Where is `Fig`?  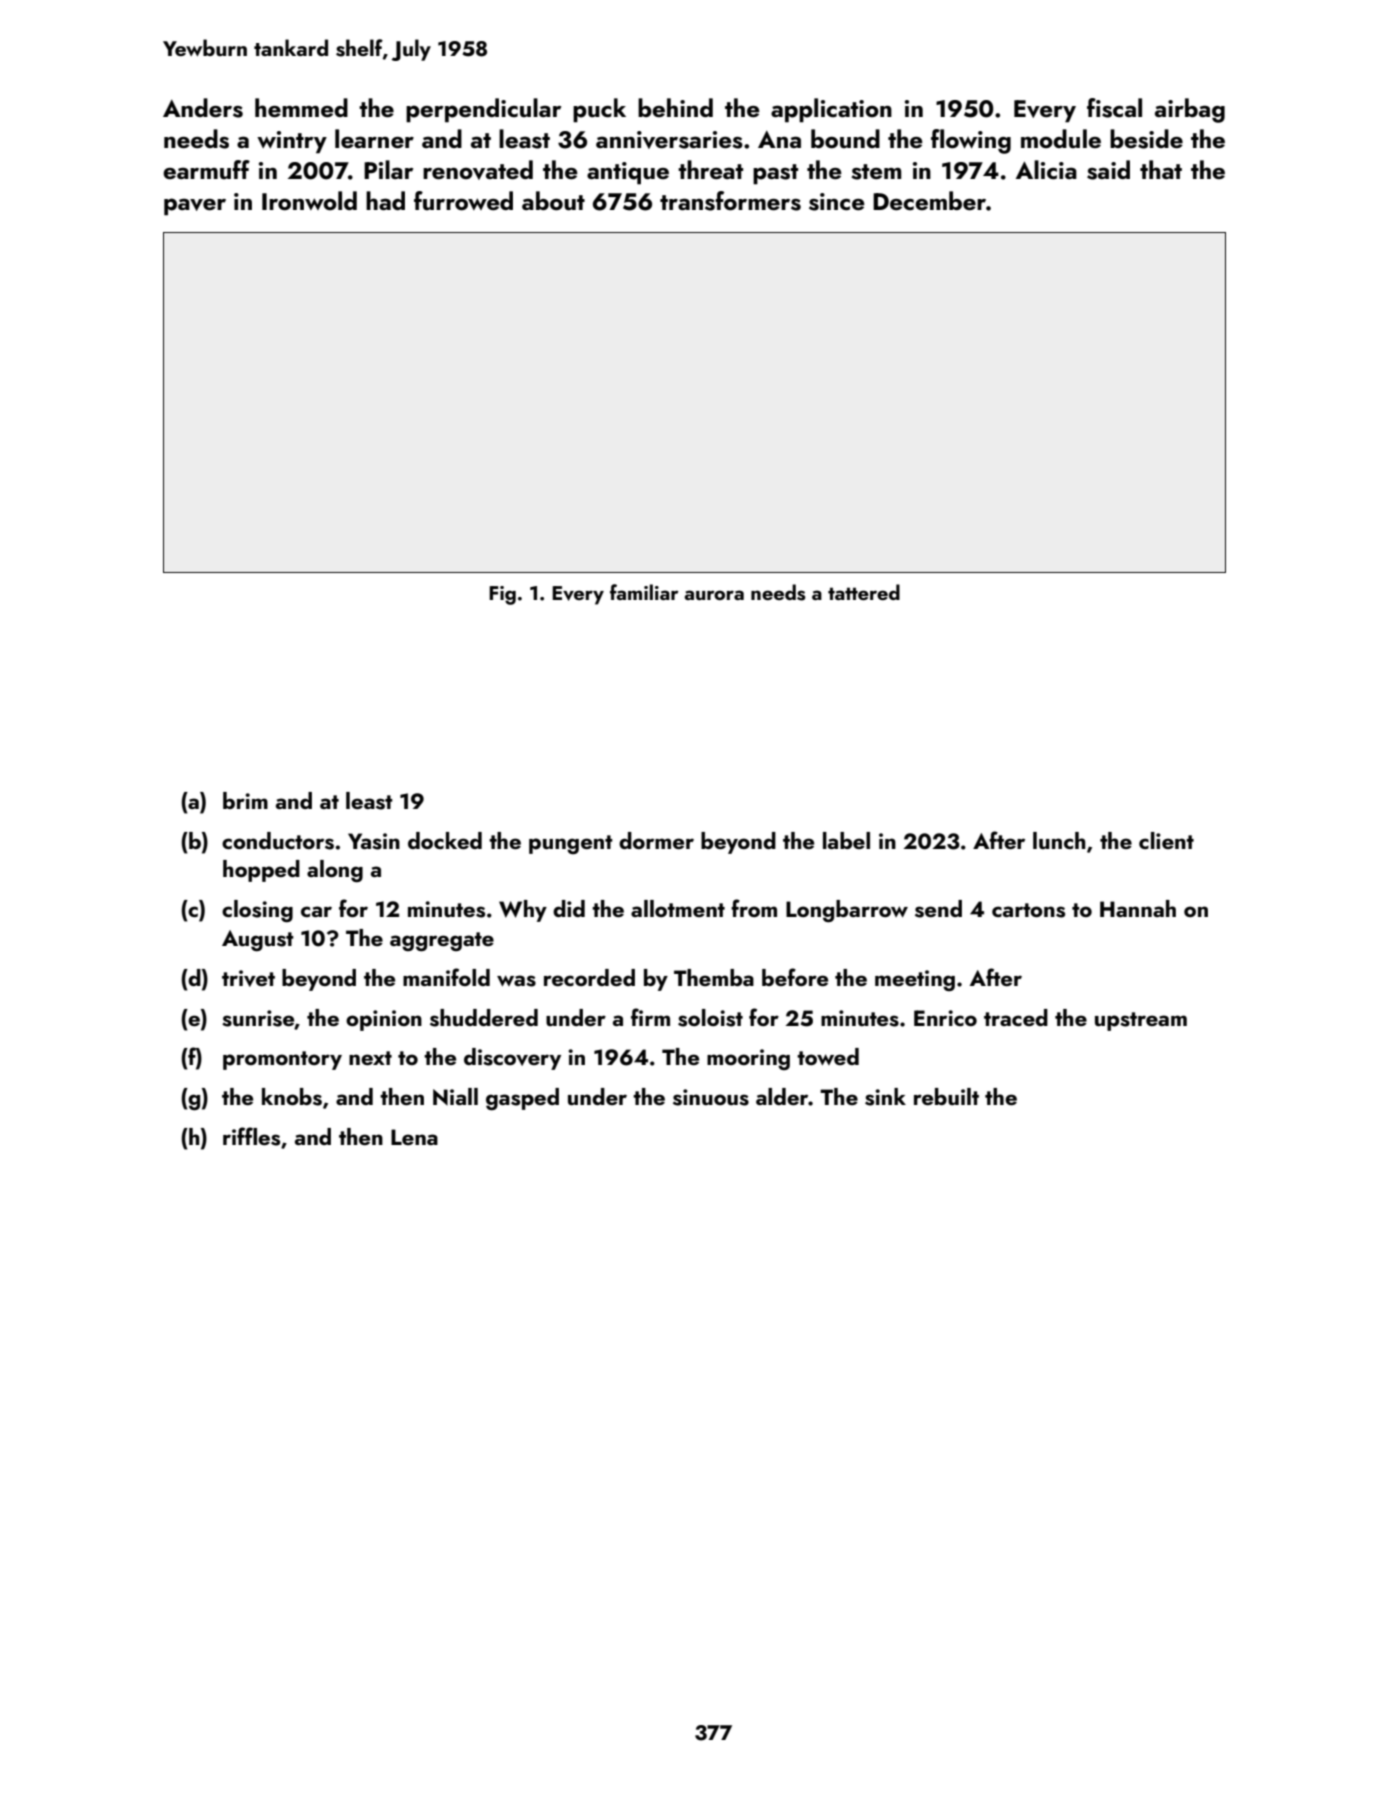 Fig is located at coordinates (502, 595).
